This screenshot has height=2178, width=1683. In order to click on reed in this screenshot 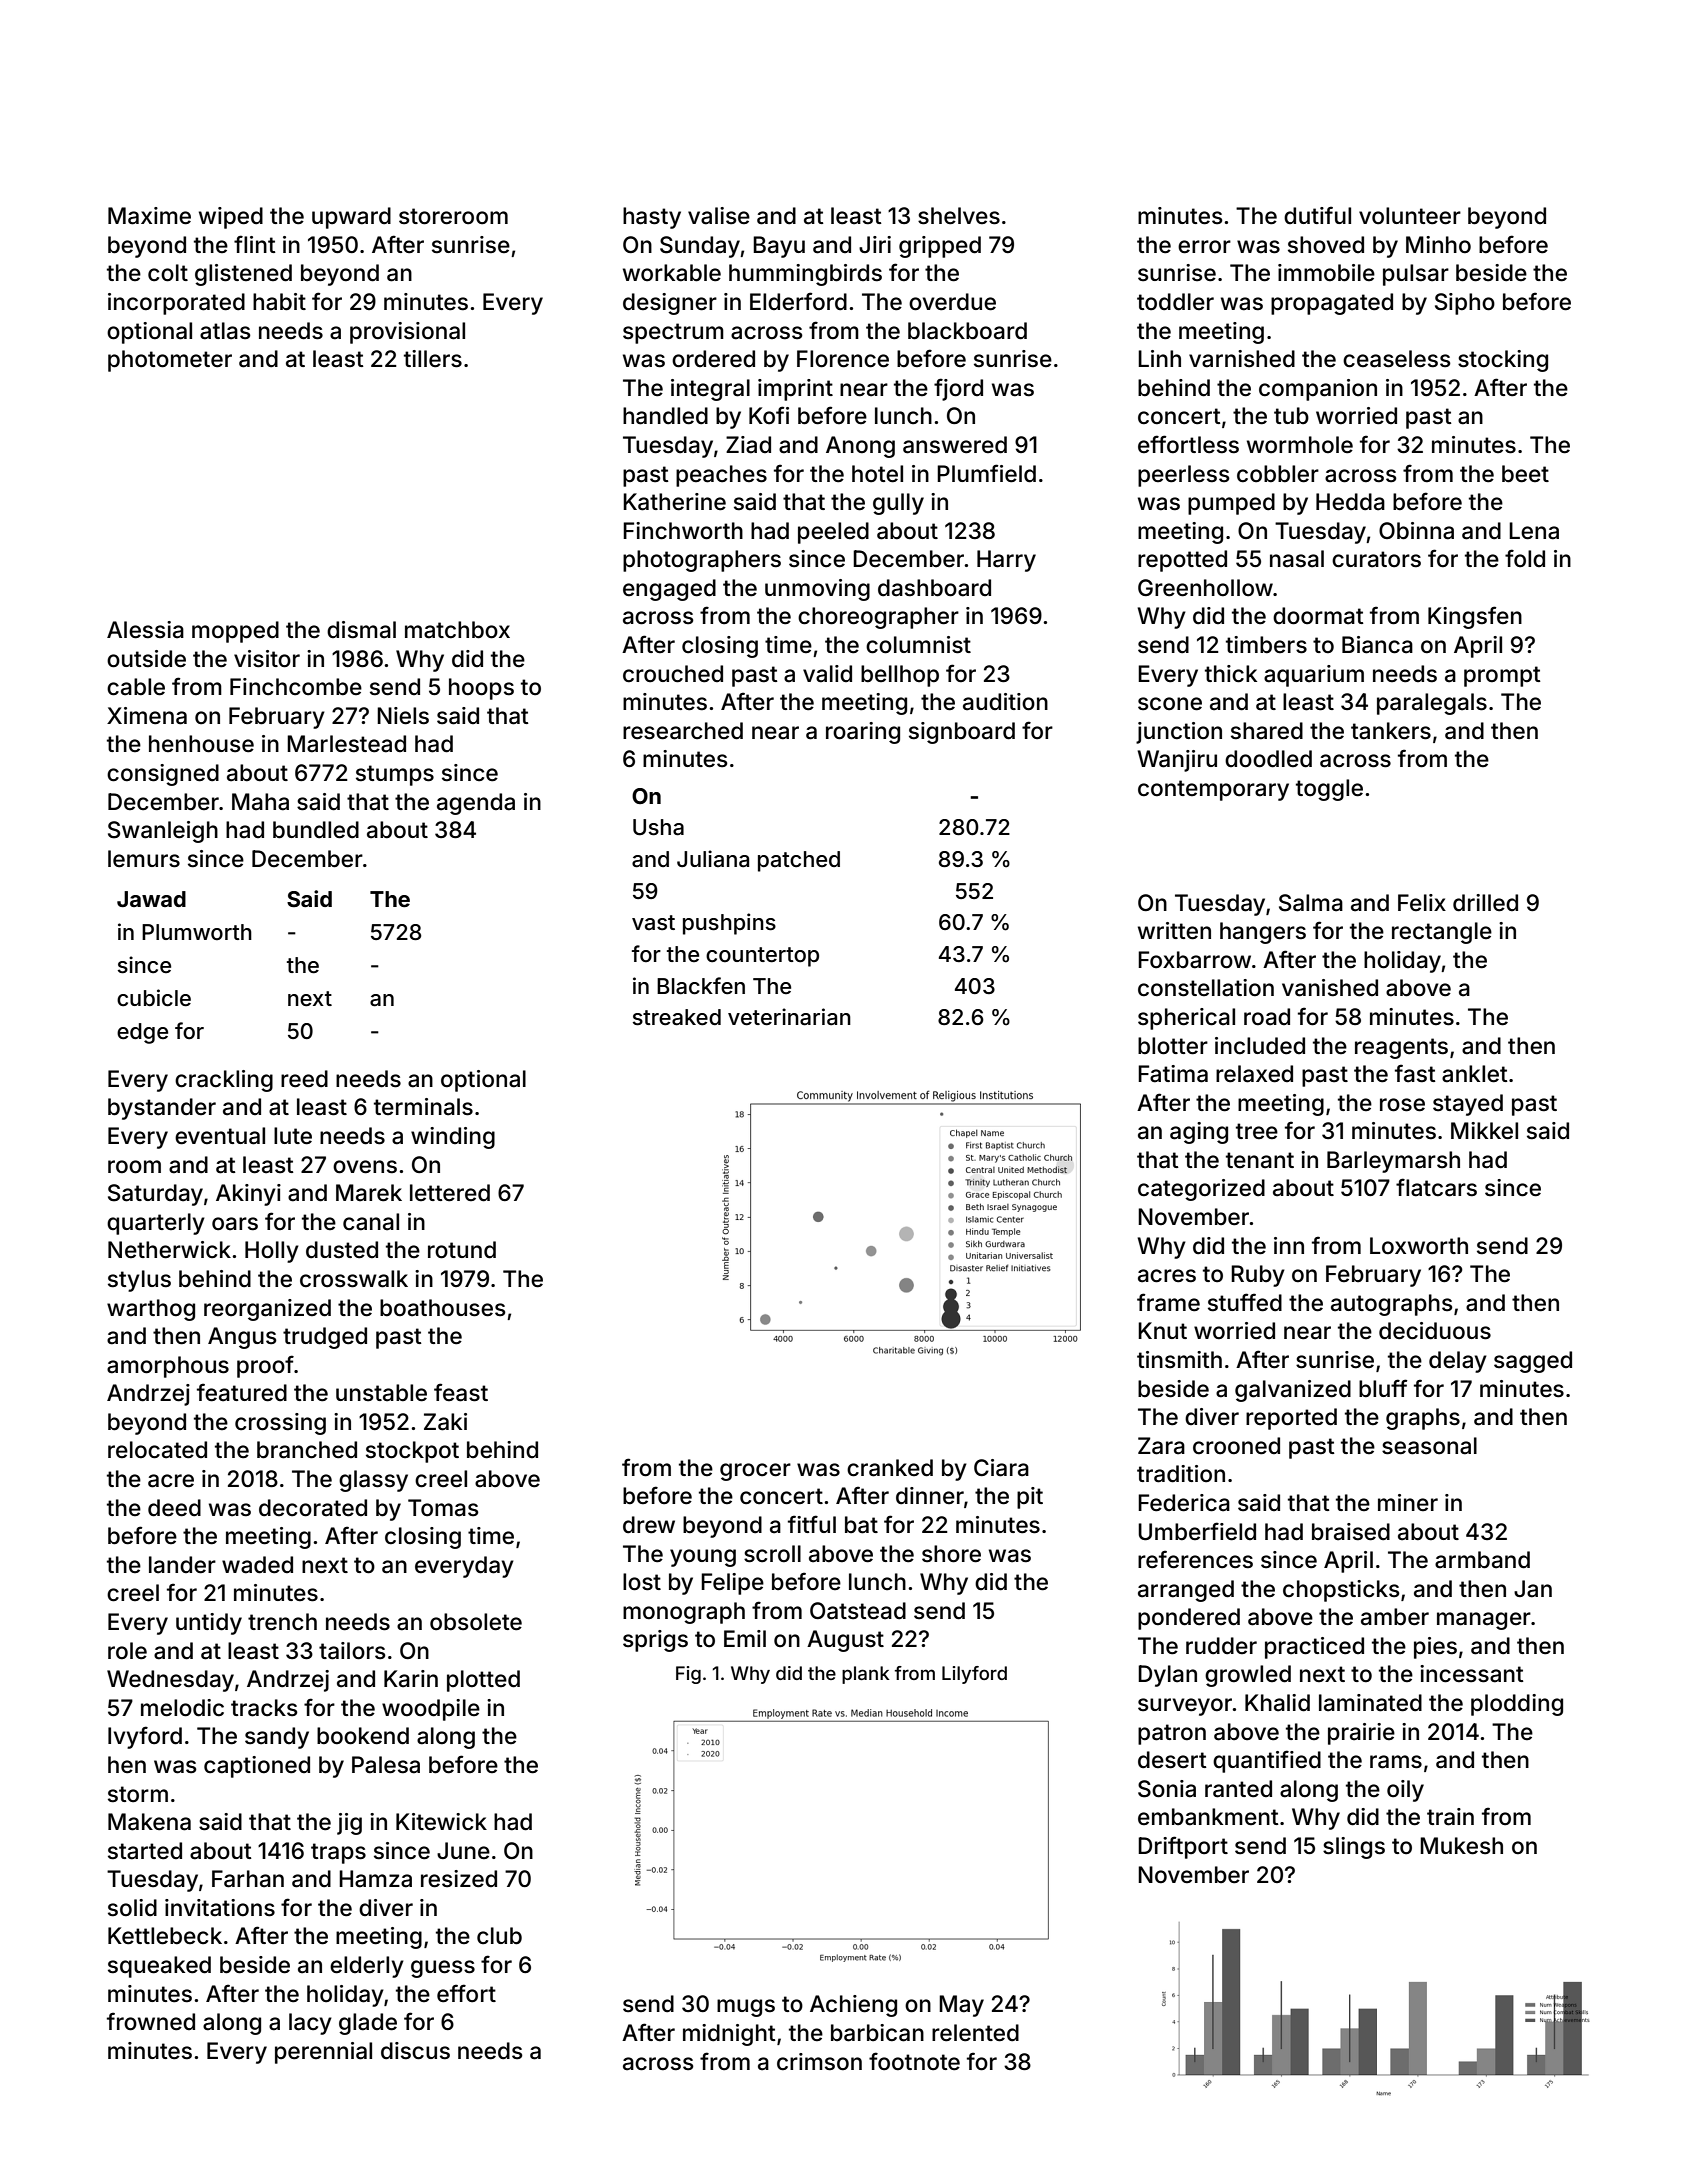, I will do `click(304, 1079)`.
